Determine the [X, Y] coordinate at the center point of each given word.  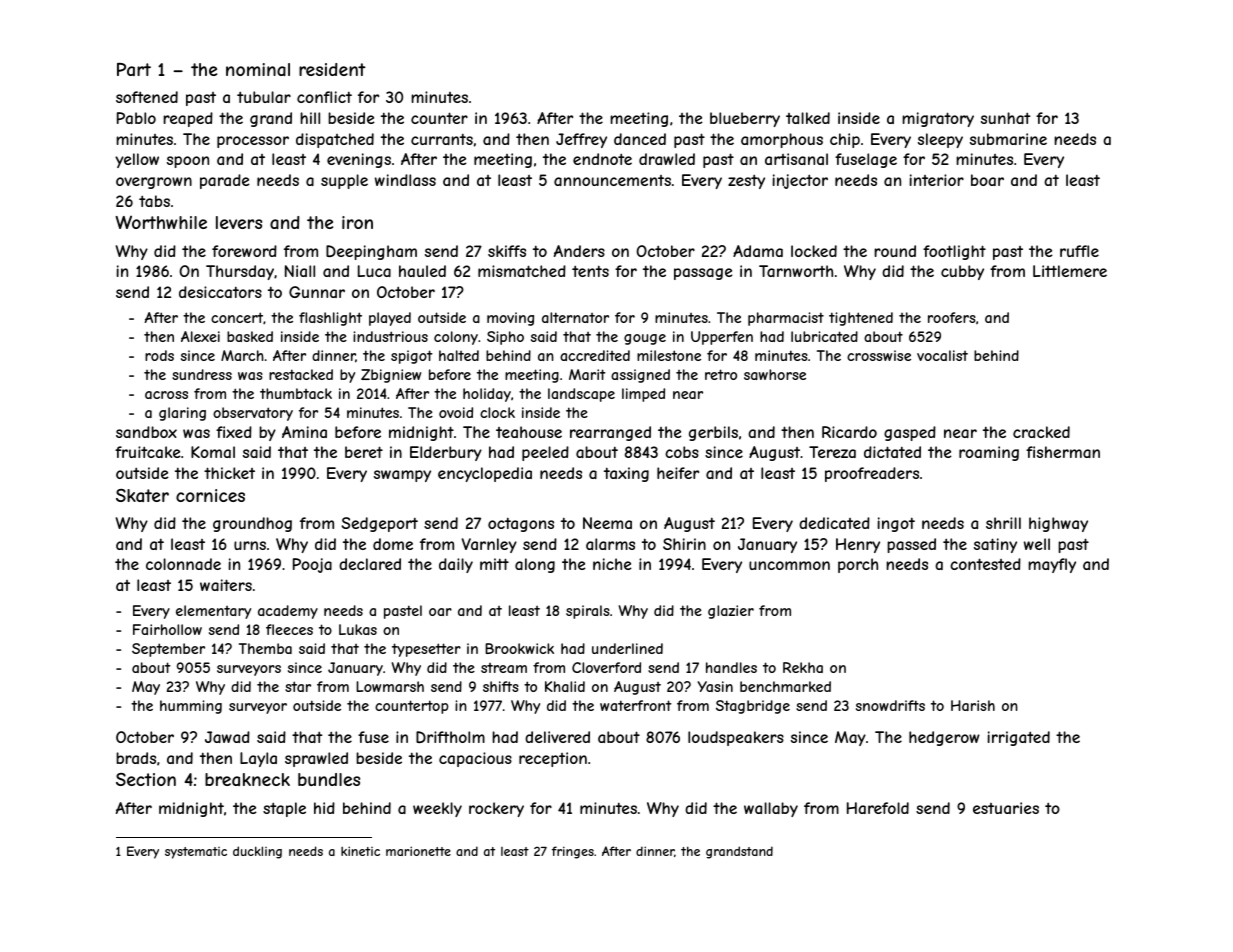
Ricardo [849, 432]
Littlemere [1070, 271]
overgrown [154, 183]
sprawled [316, 759]
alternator [575, 317]
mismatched [522, 271]
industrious [390, 336]
